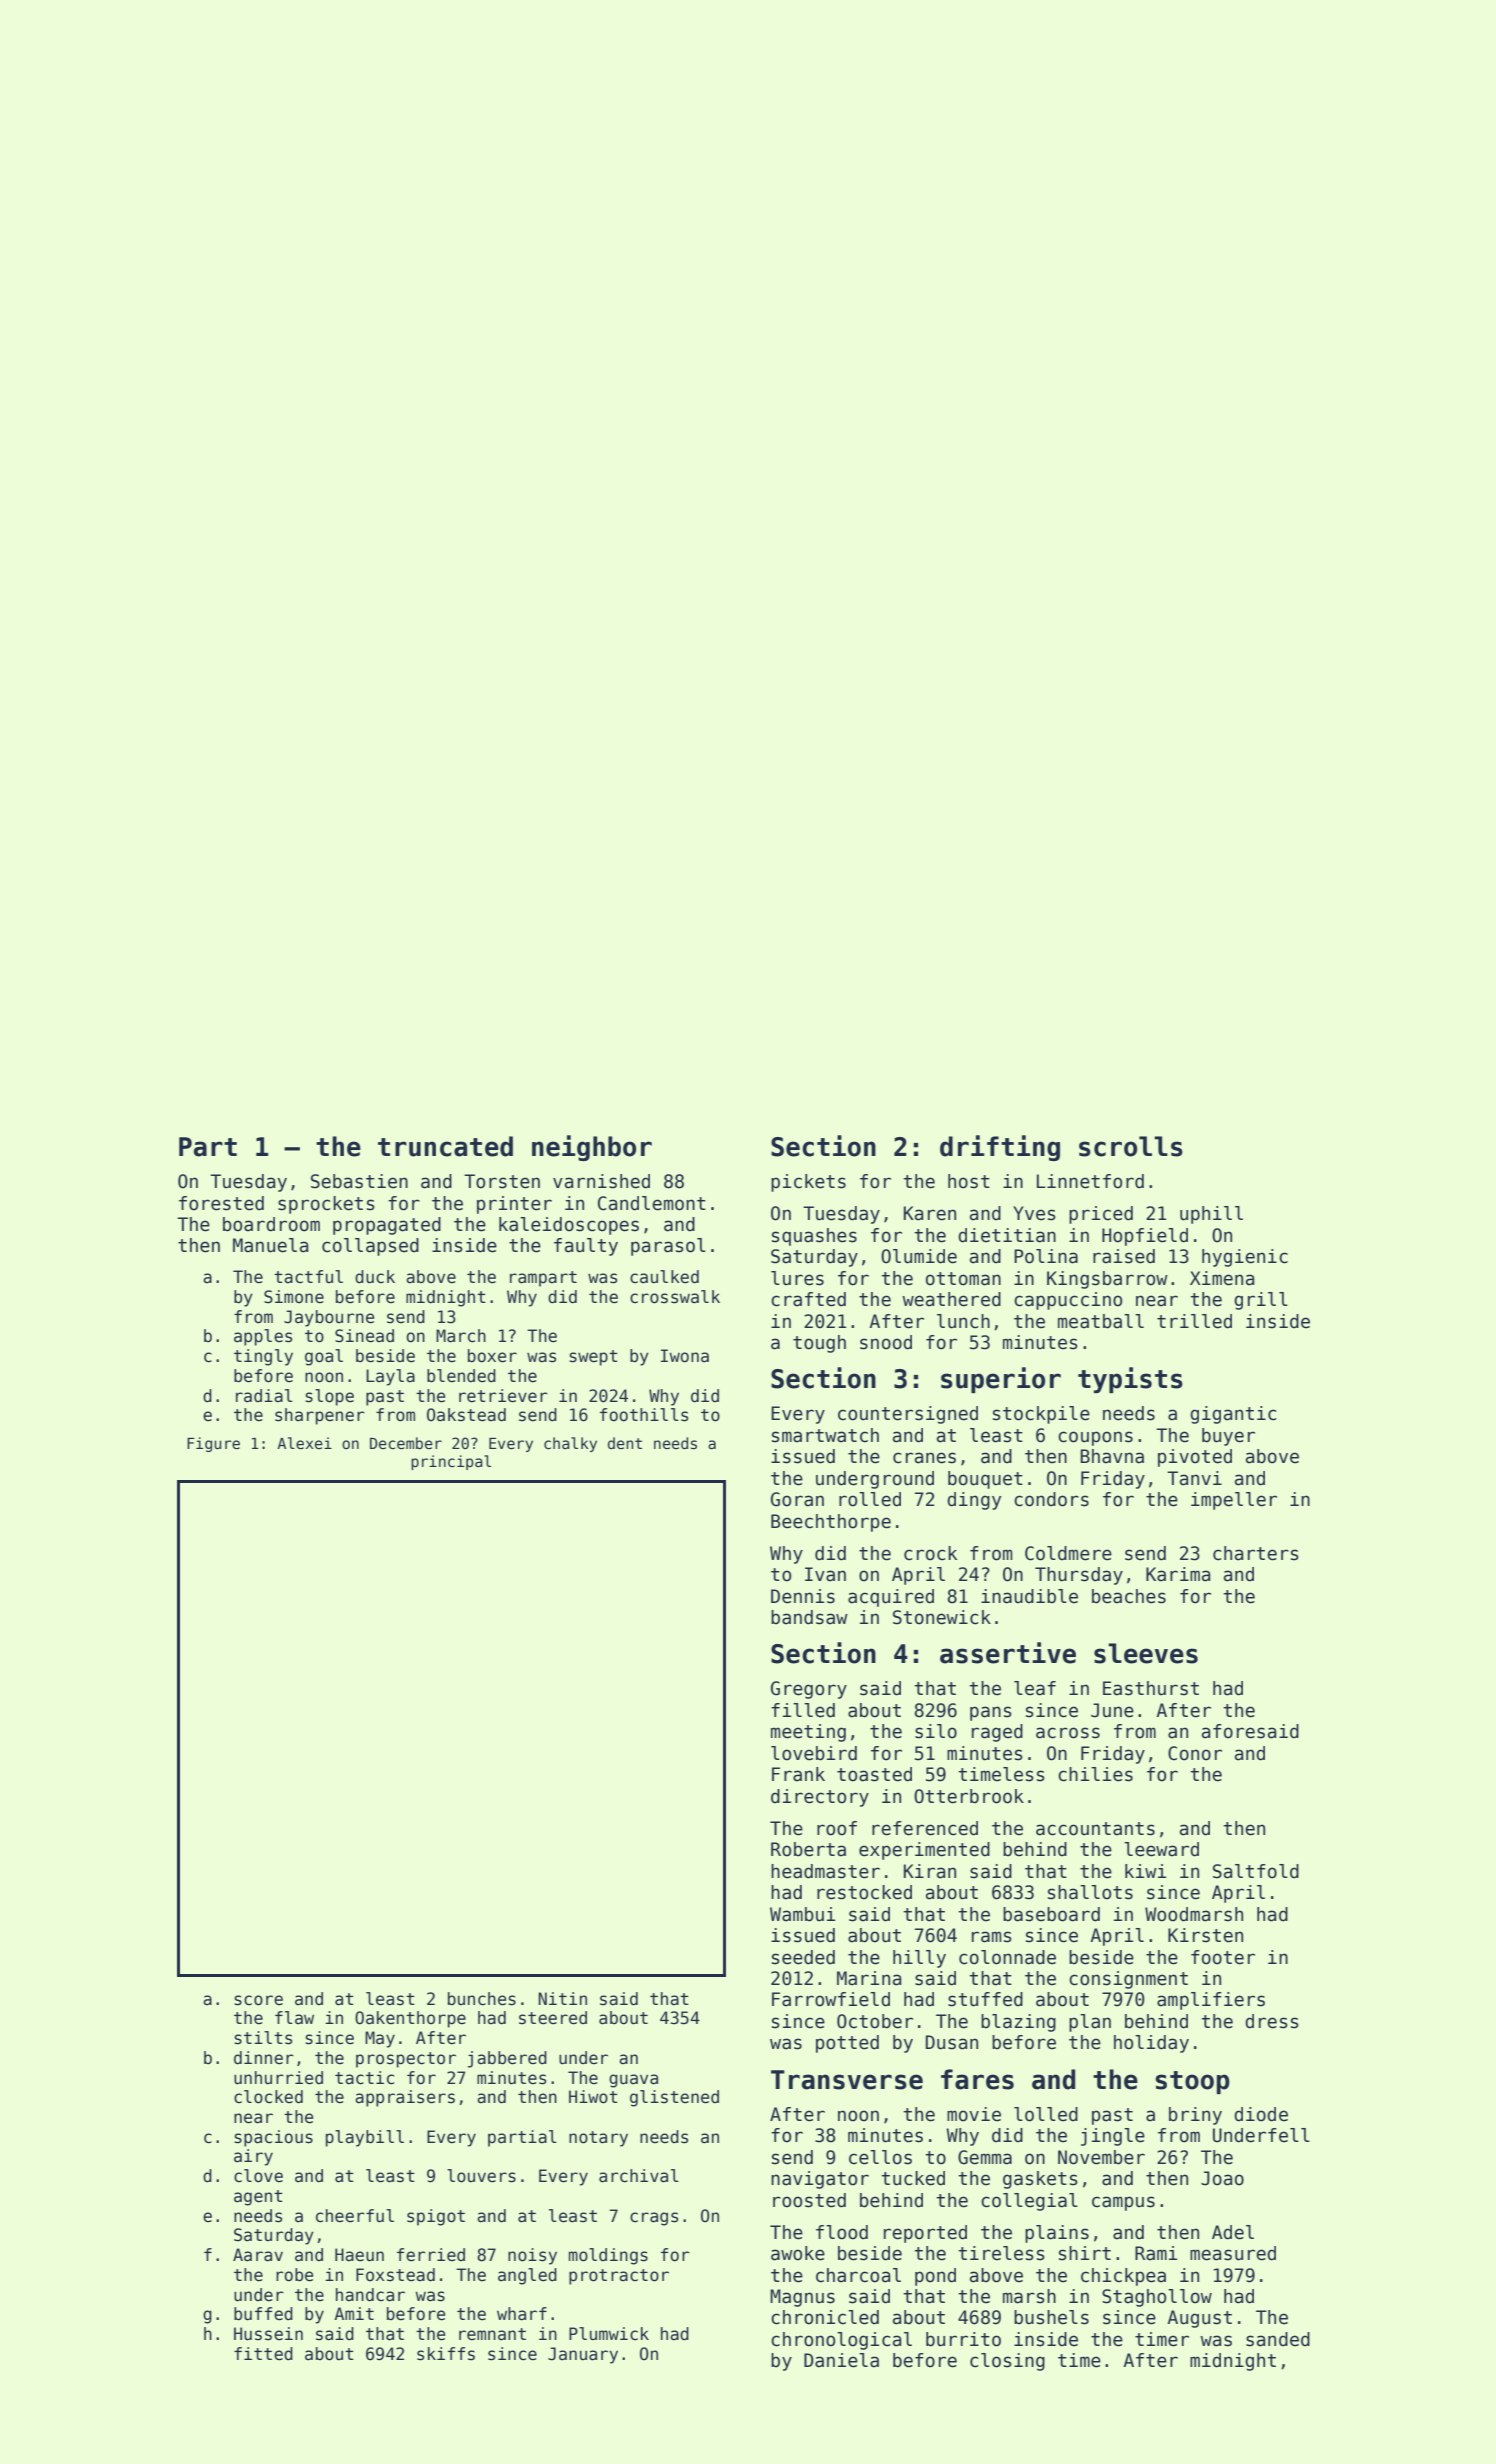 Image resolution: width=1496 pixels, height=2464 pixels. I want to click on Frank, so click(798, 1774).
